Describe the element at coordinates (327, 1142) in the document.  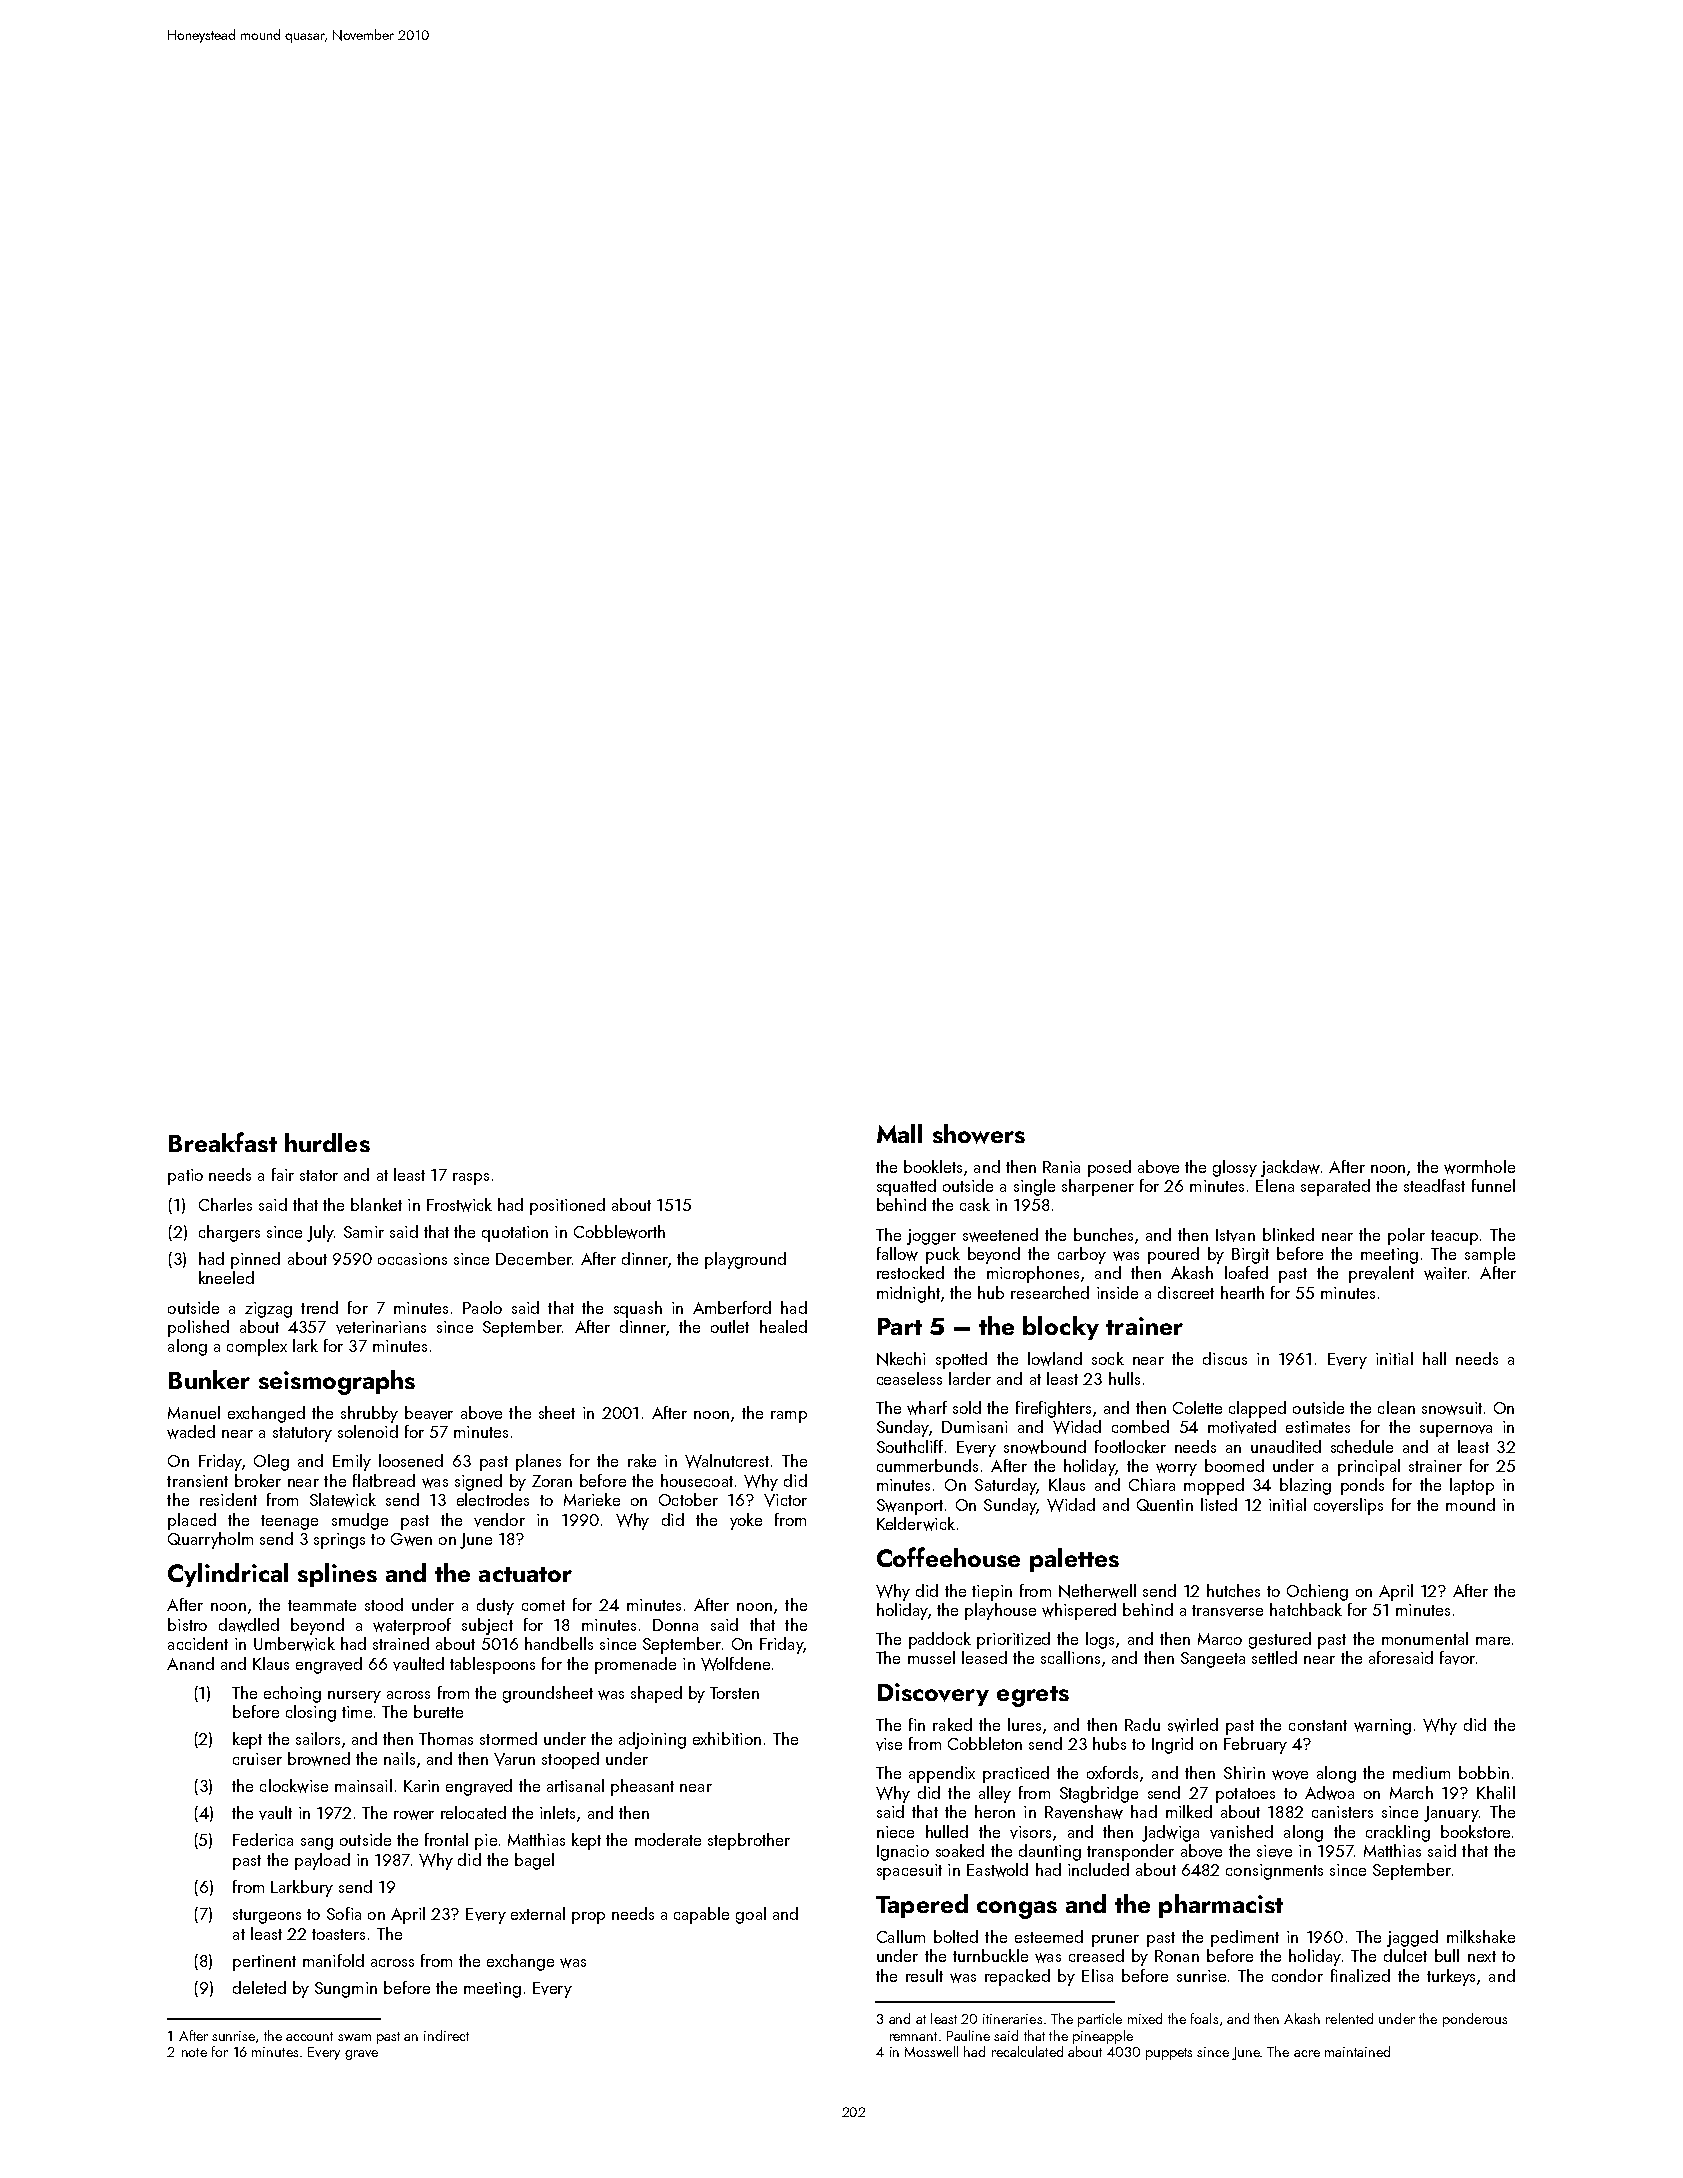
I see `hurdles` at that location.
